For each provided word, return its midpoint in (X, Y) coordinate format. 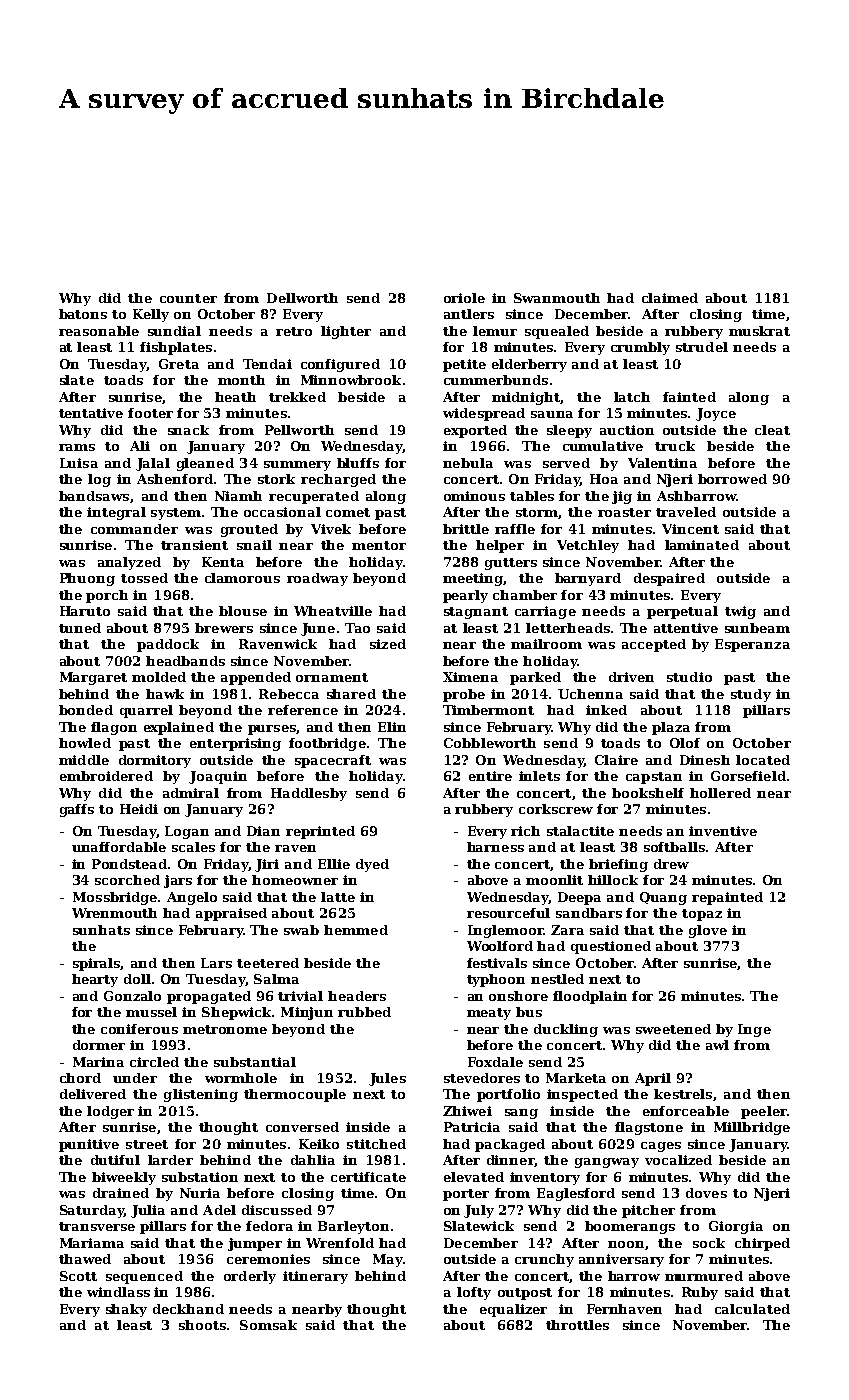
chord (80, 1078)
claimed (670, 298)
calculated (752, 1309)
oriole (464, 298)
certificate (368, 1177)
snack (188, 430)
